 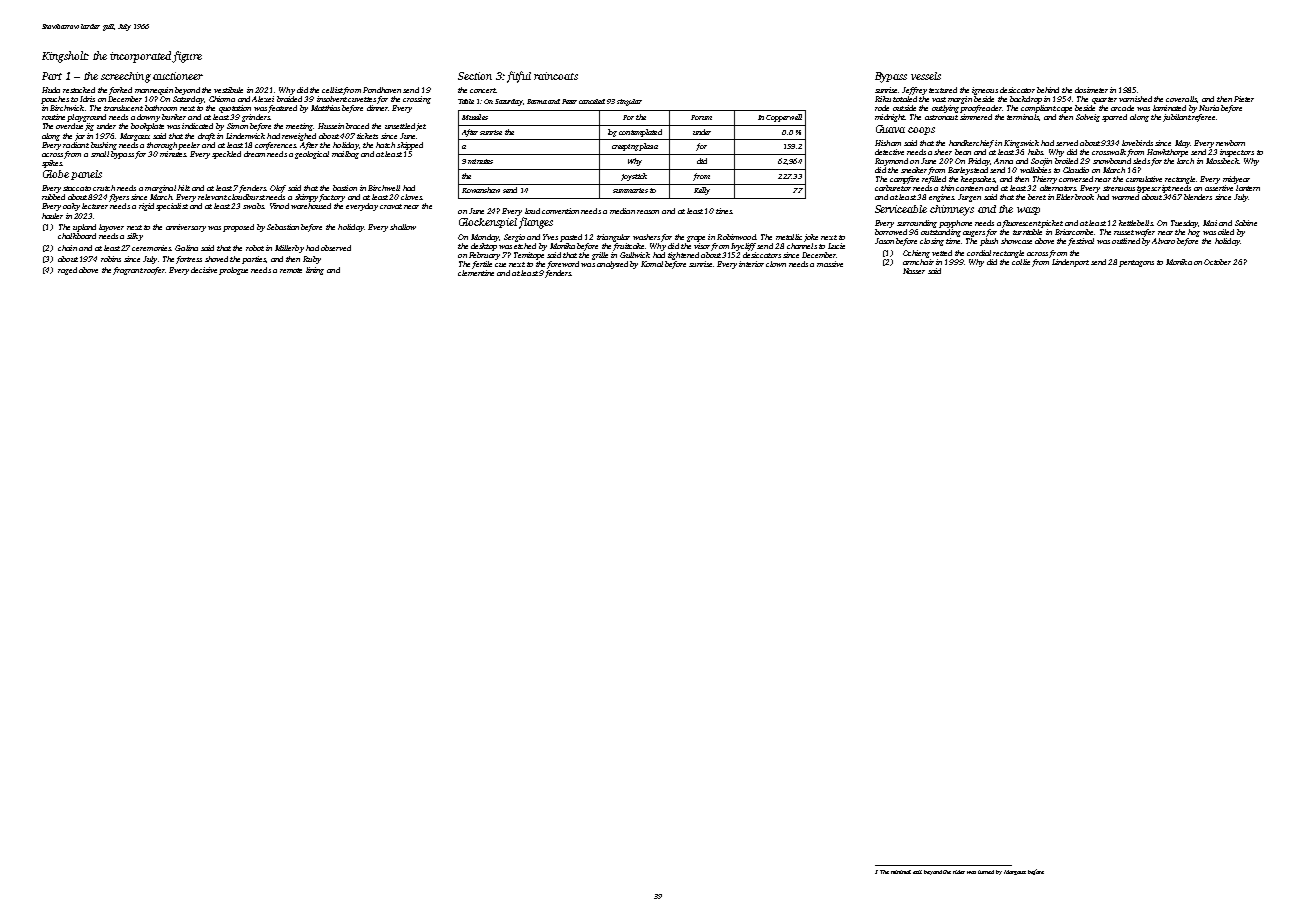 I want to click on screeching, so click(x=126, y=77).
